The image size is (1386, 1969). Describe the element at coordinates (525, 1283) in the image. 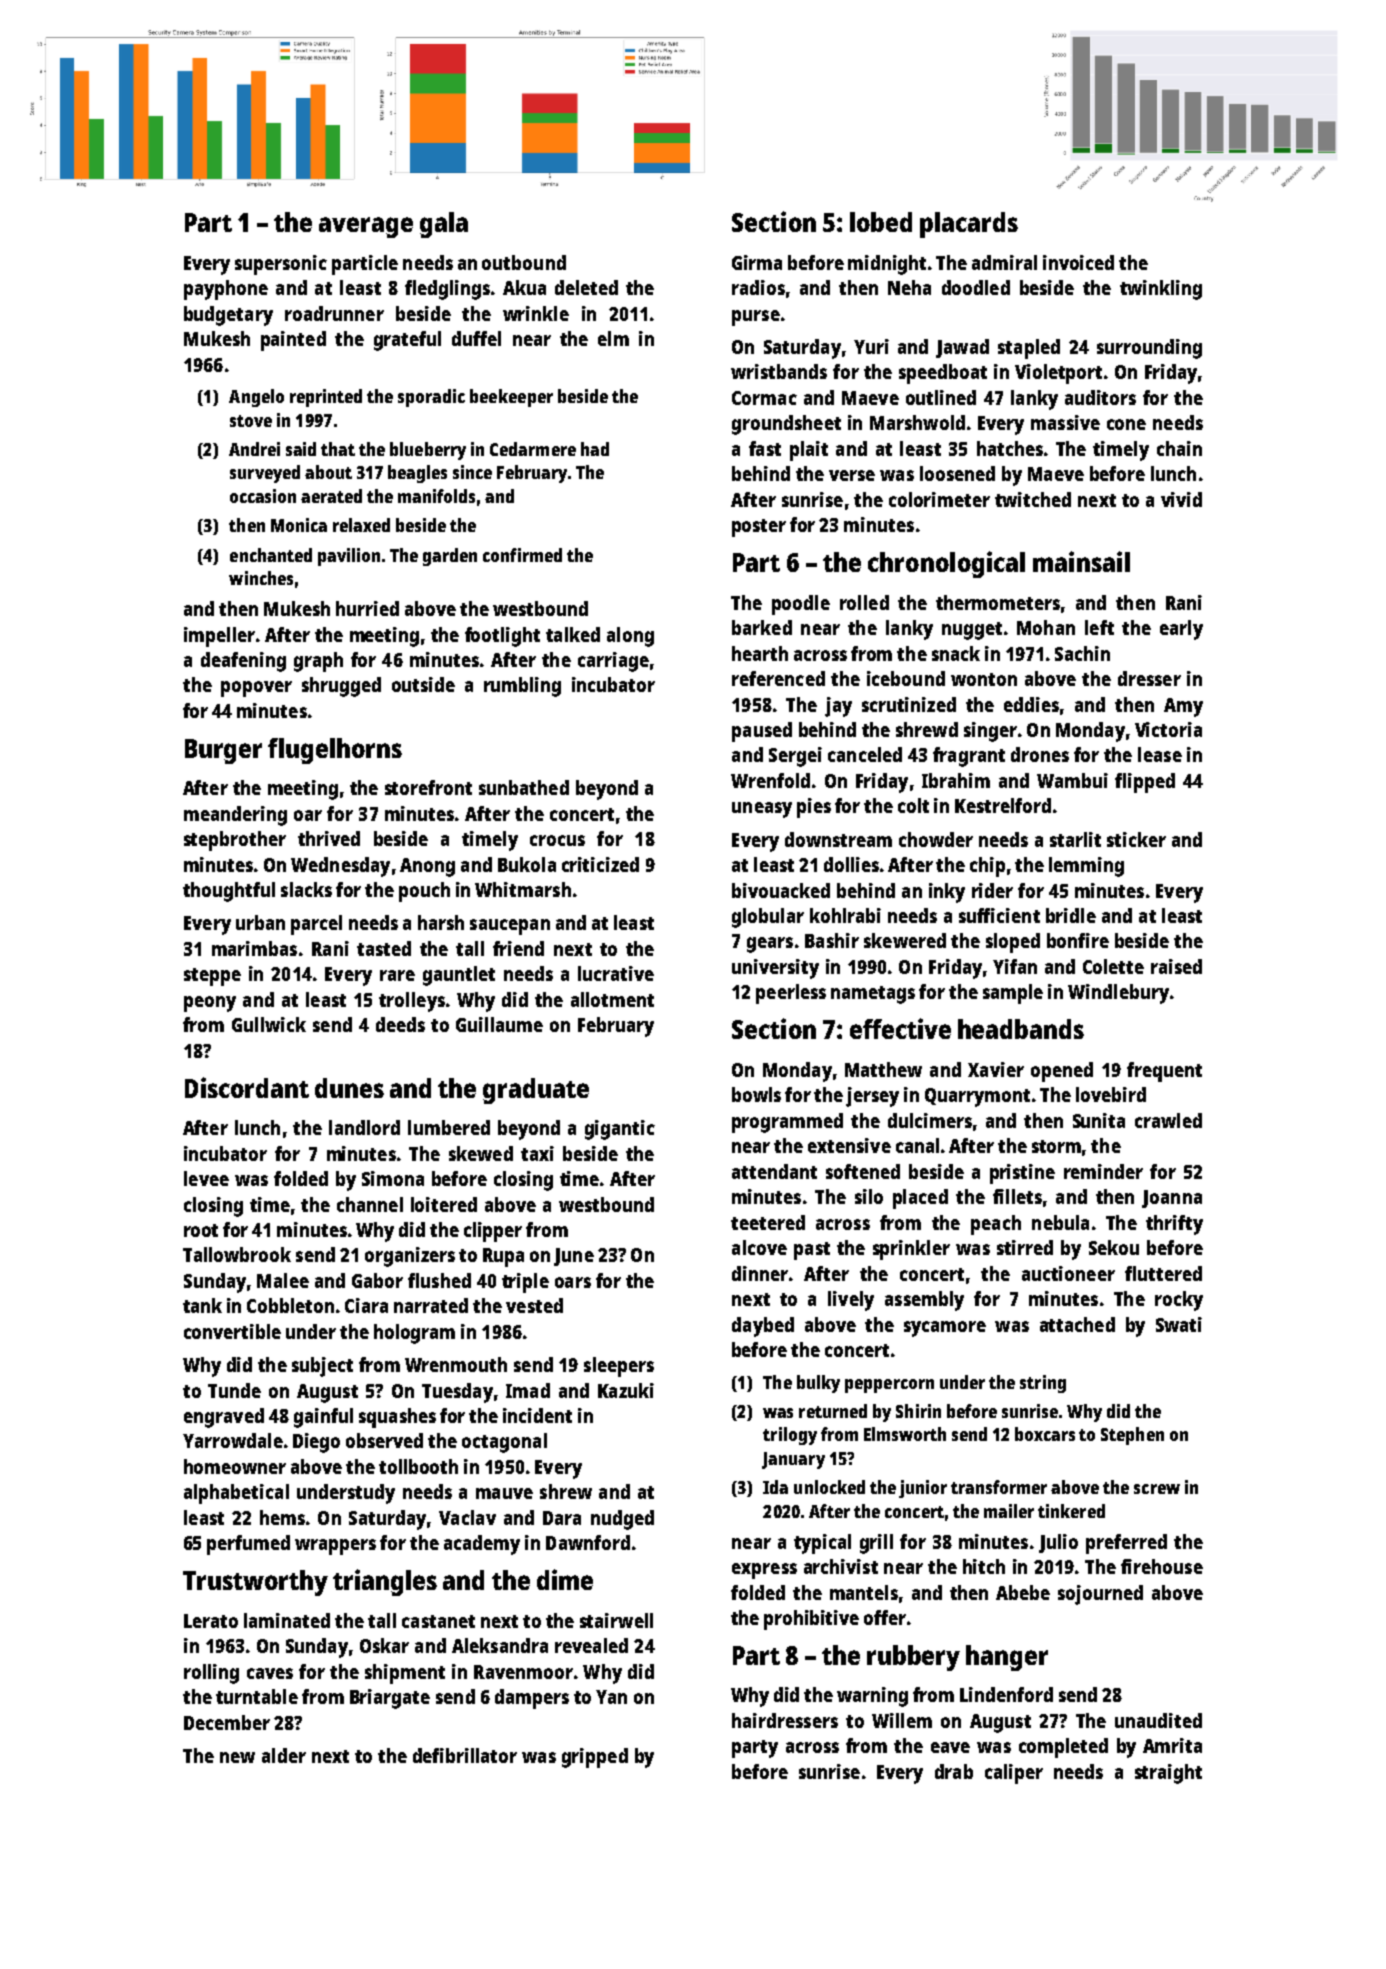

I see `triple` at that location.
